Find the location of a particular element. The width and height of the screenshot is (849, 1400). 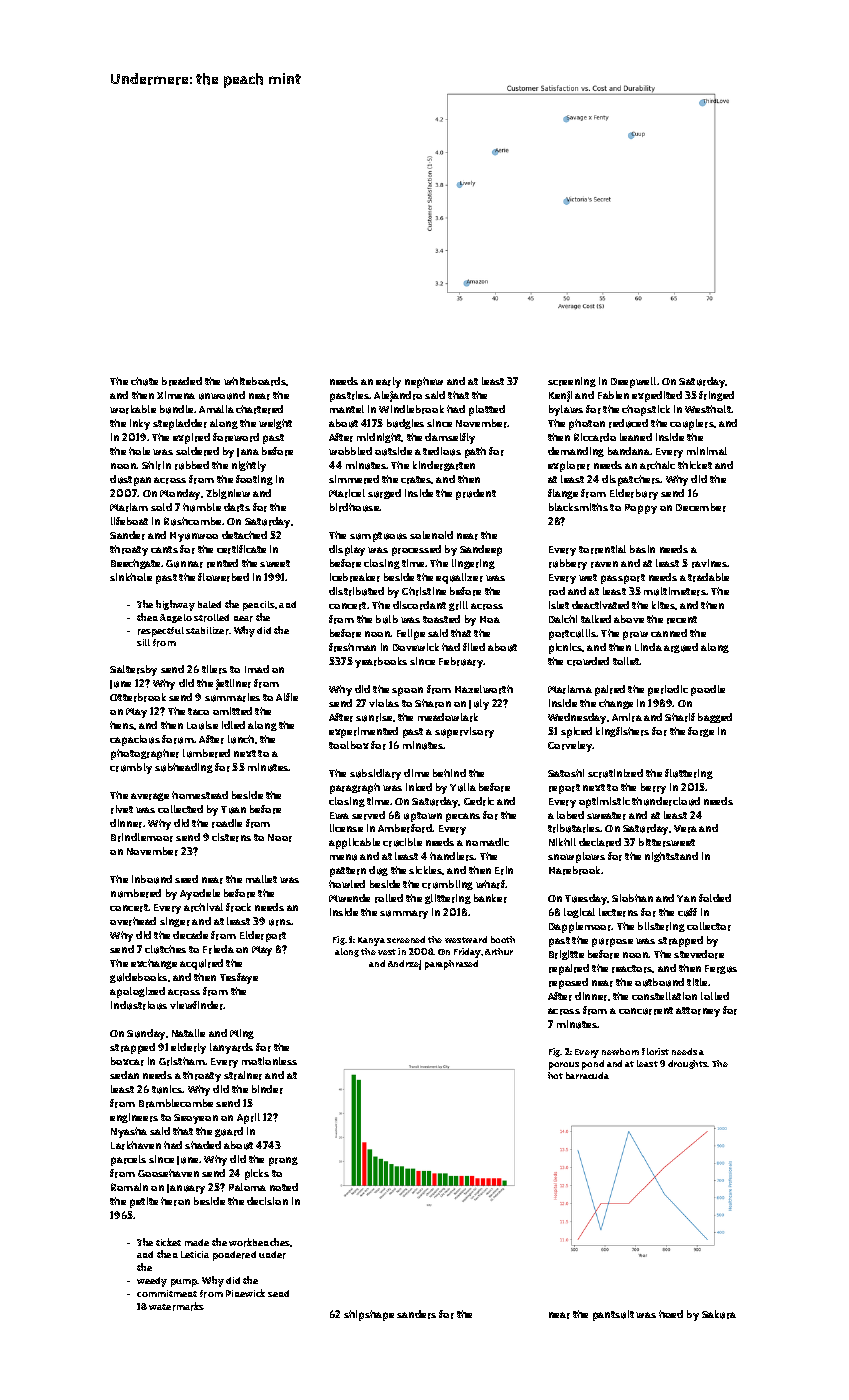

subheading is located at coordinates (184, 768).
